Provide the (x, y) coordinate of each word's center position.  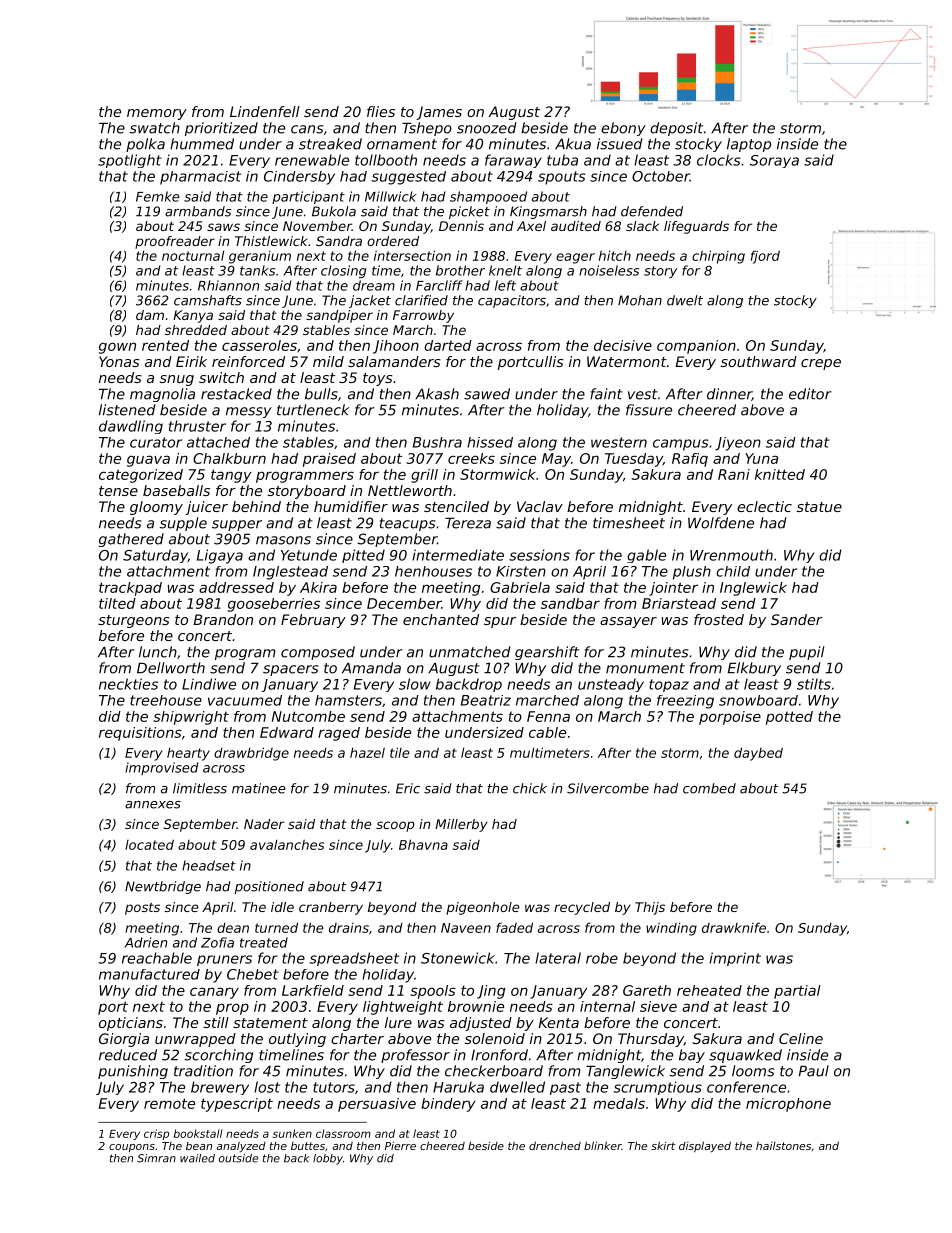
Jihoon (396, 347)
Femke (157, 196)
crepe (821, 364)
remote (169, 1103)
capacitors (512, 301)
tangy (231, 476)
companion (696, 347)
